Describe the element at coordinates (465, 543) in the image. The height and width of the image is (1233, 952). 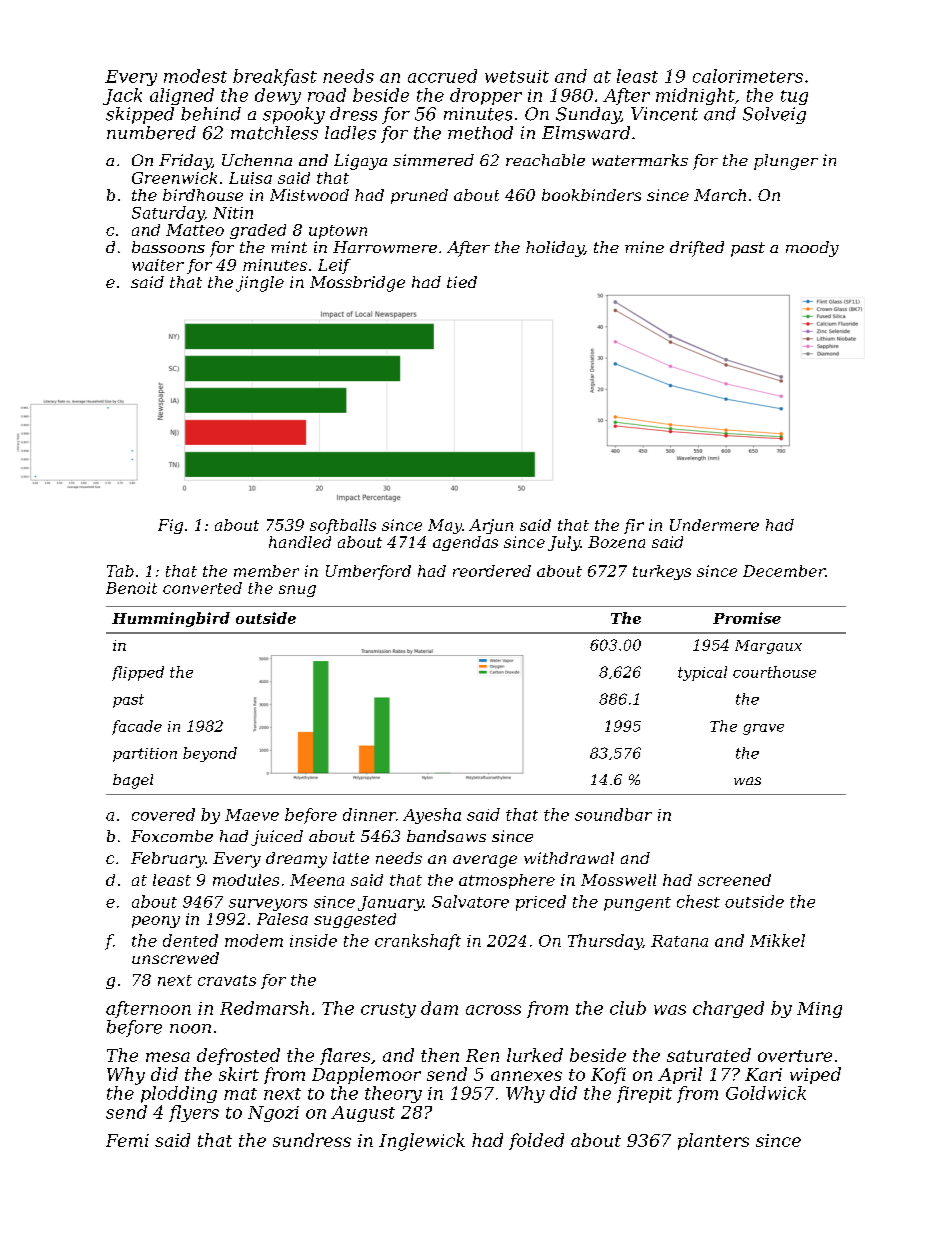
I see `agendas` at that location.
